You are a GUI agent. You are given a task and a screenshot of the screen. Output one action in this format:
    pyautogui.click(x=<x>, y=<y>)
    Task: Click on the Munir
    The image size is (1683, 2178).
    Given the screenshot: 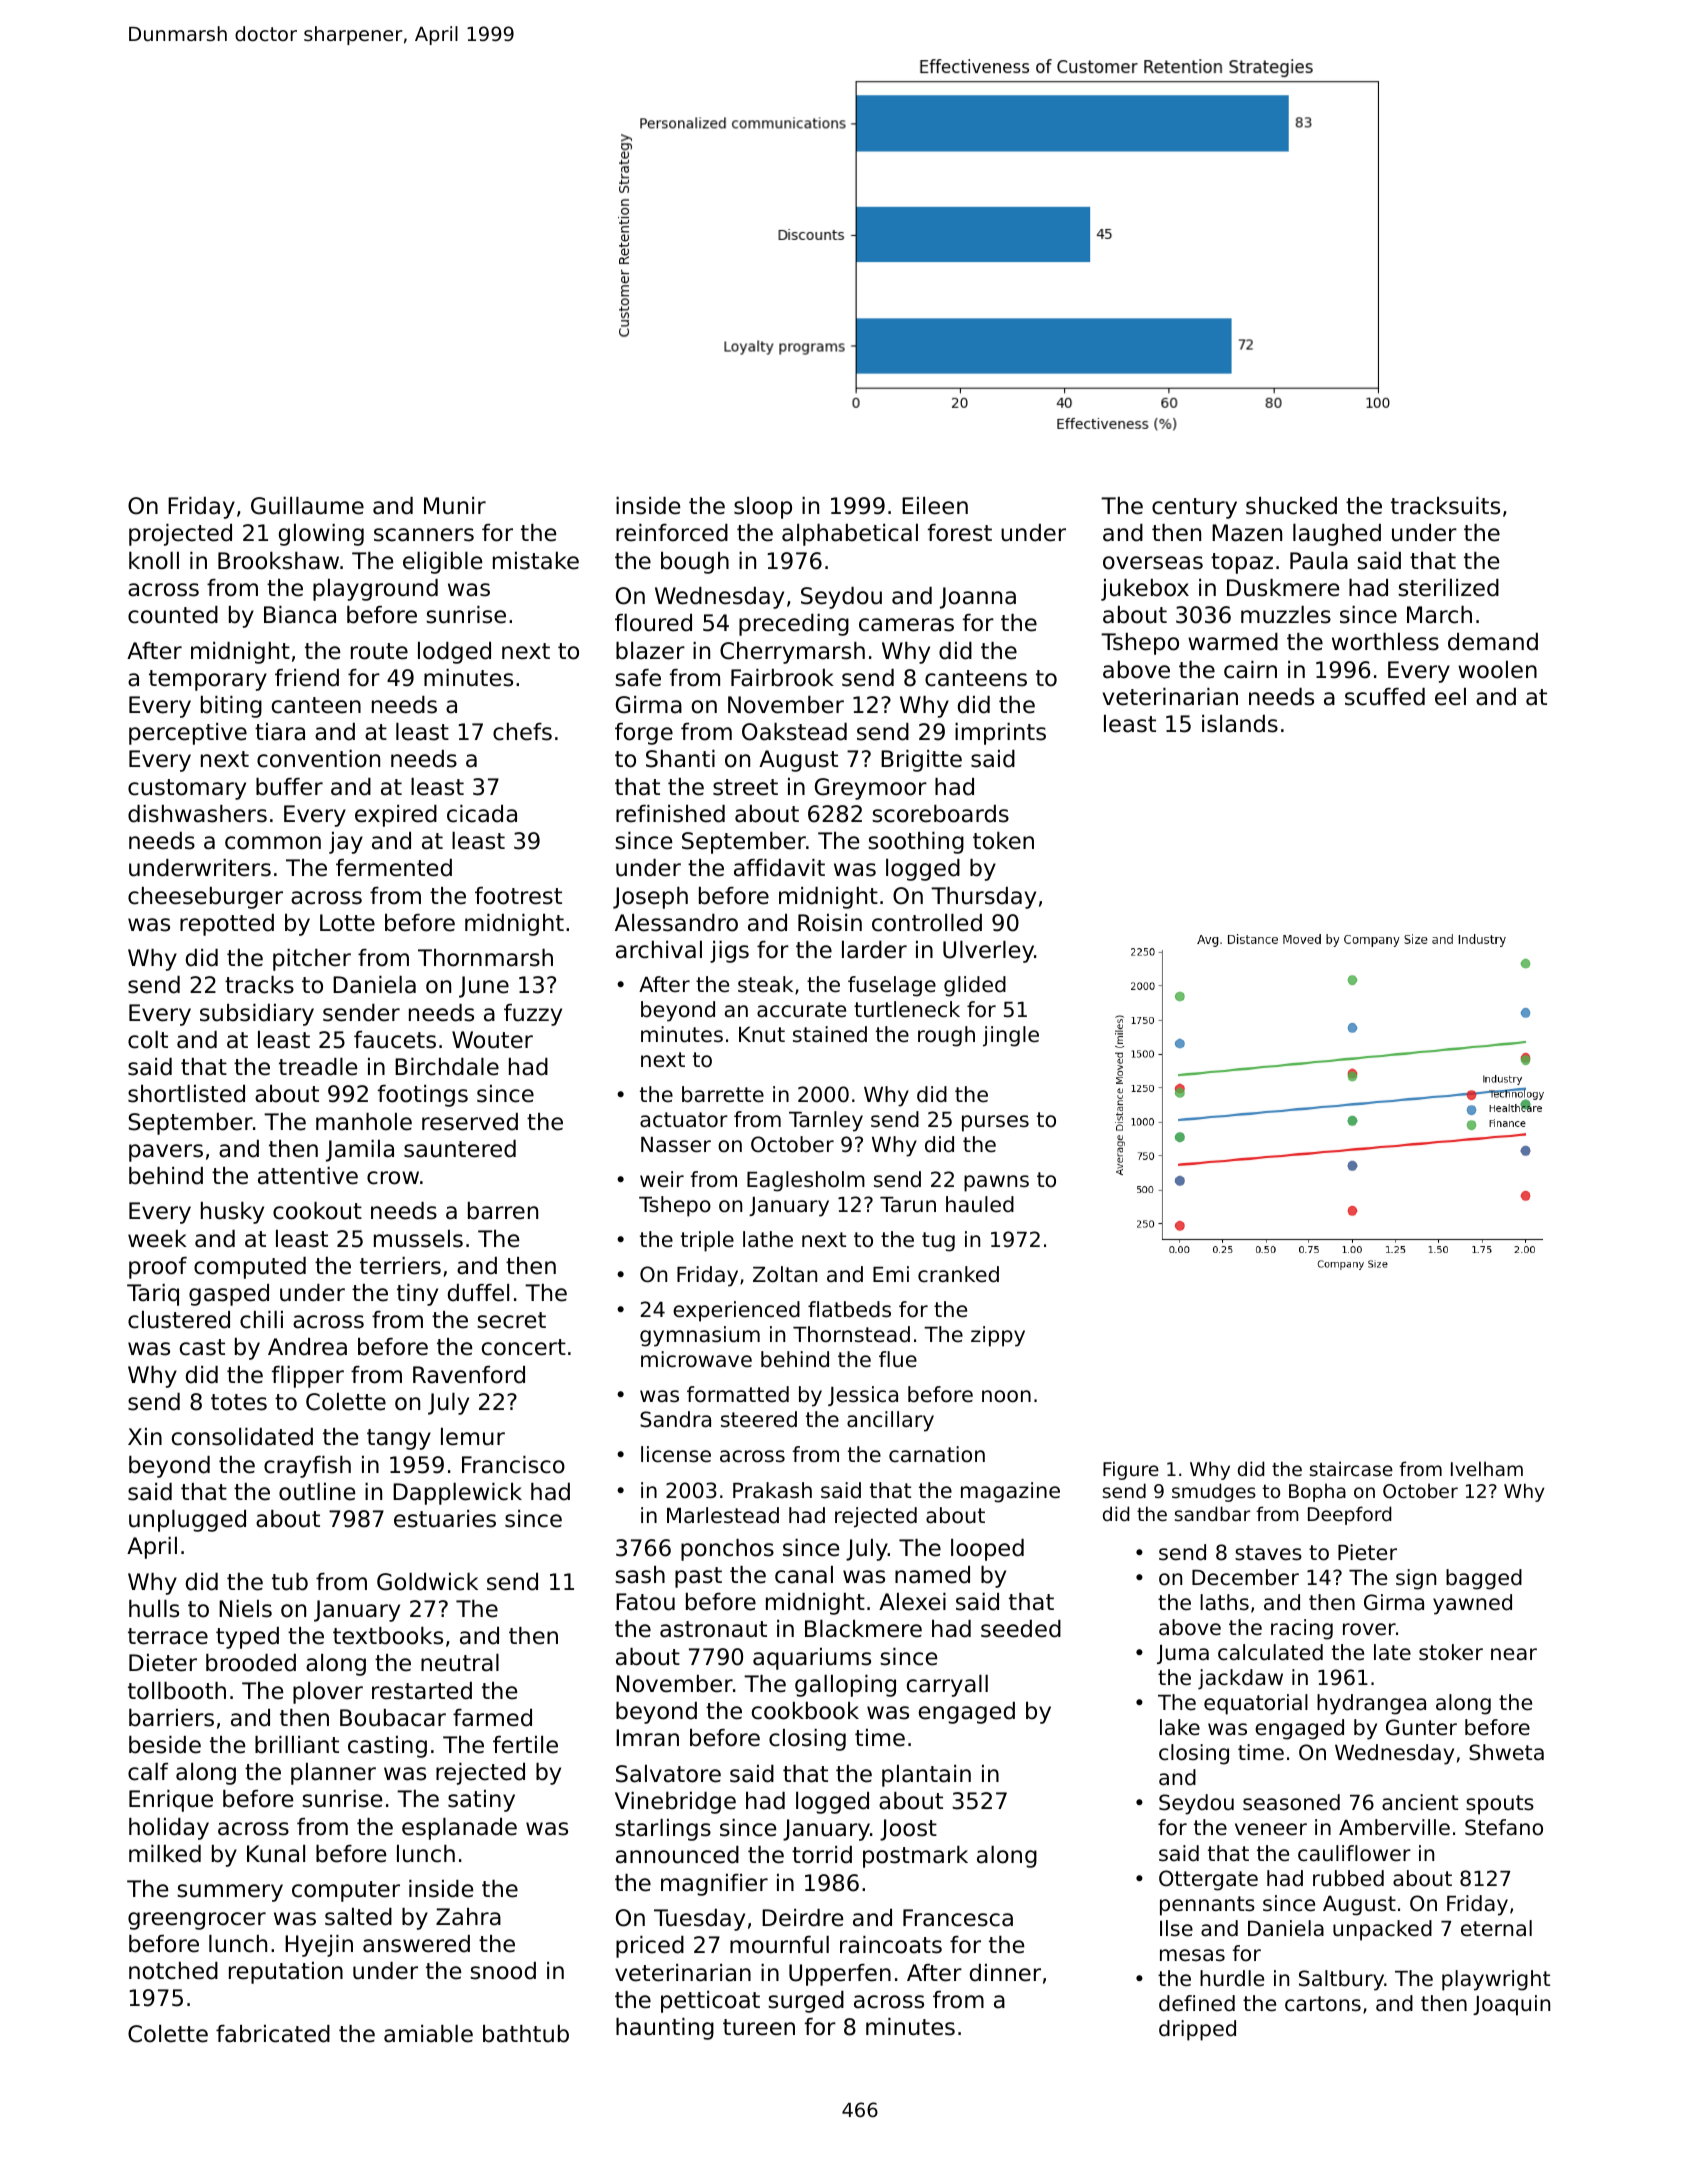 What is the action you would take?
    pyautogui.click(x=455, y=506)
